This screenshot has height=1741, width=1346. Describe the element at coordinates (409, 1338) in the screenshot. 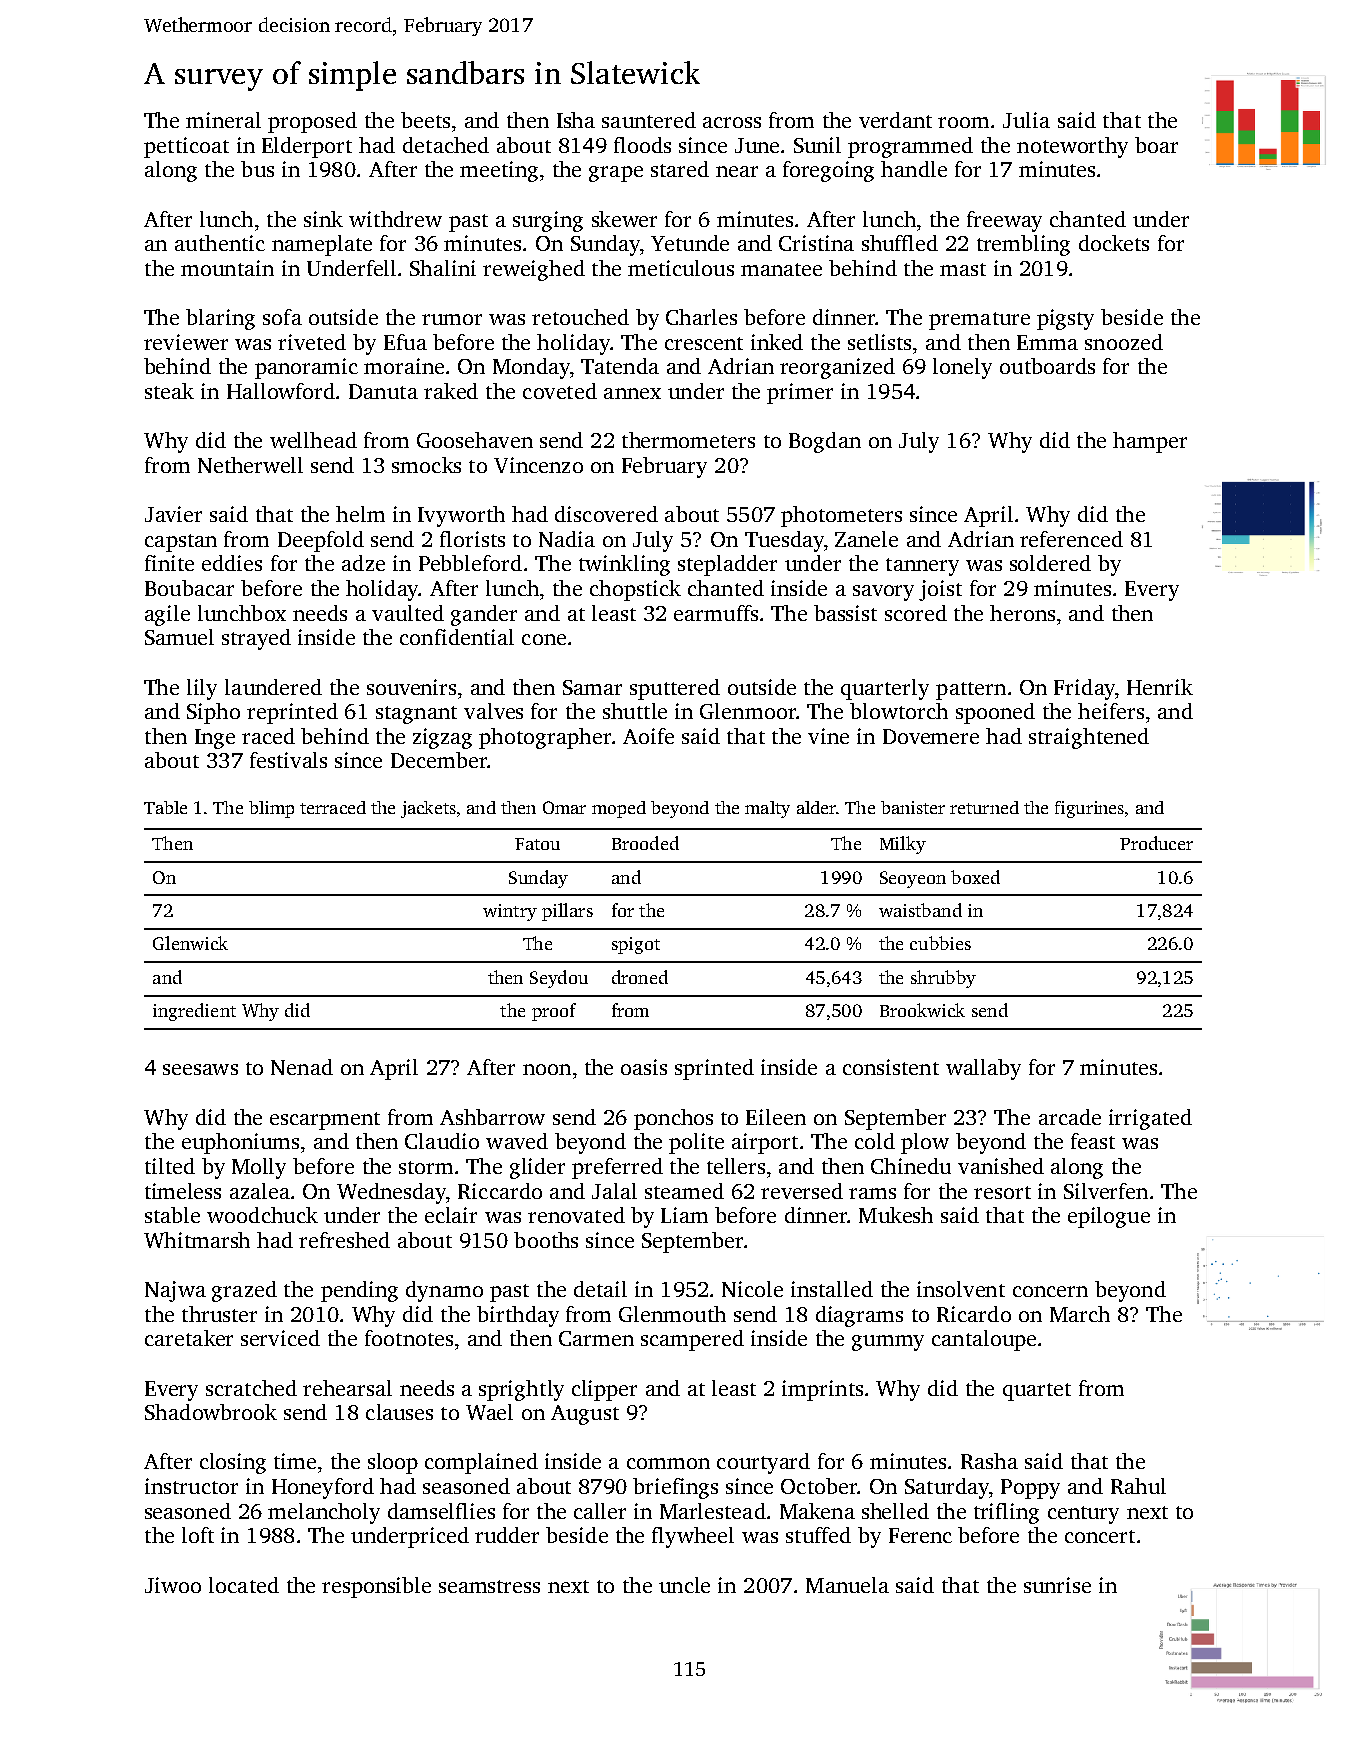

I see `footnotes` at that location.
